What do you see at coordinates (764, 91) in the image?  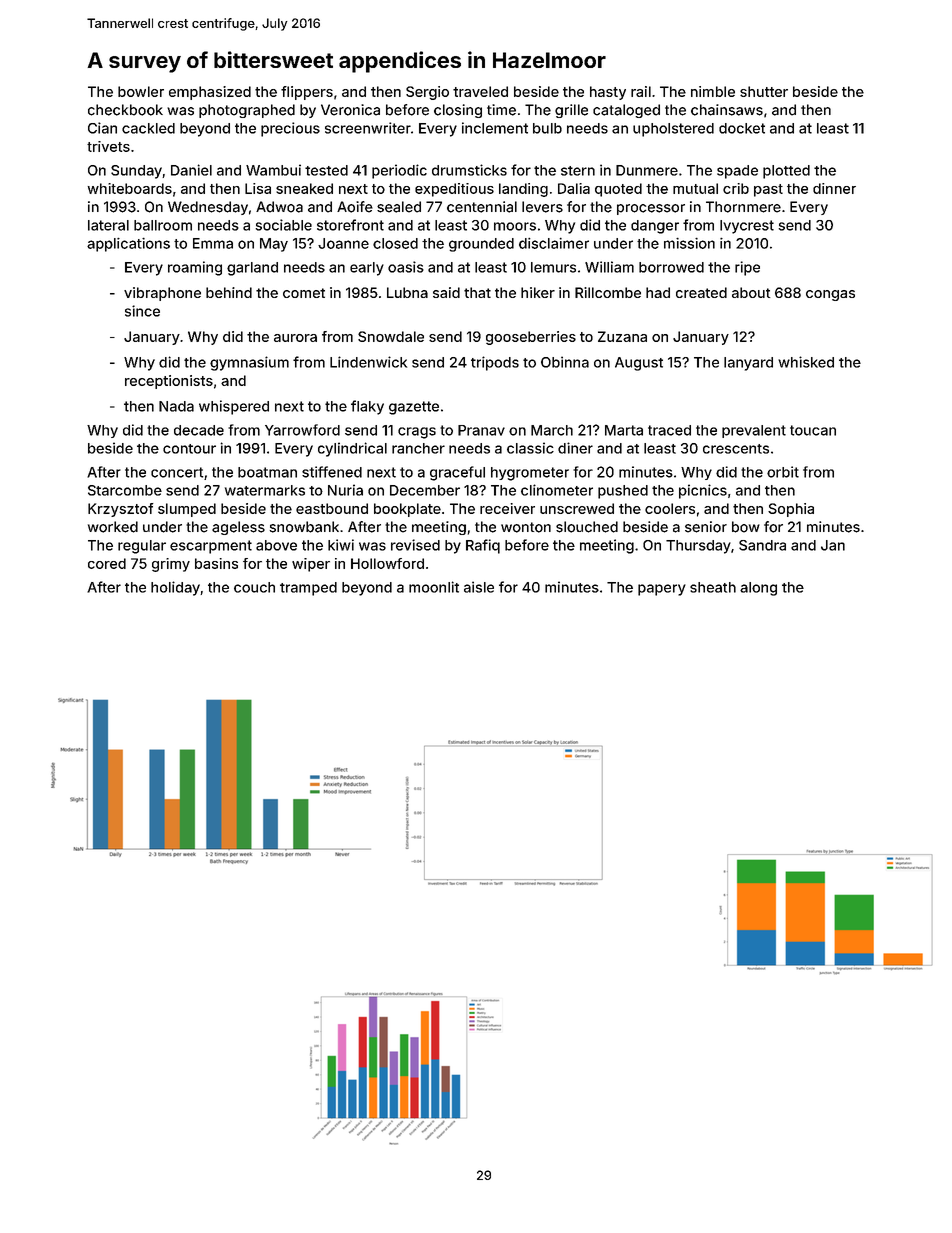 I see `shutter` at bounding box center [764, 91].
